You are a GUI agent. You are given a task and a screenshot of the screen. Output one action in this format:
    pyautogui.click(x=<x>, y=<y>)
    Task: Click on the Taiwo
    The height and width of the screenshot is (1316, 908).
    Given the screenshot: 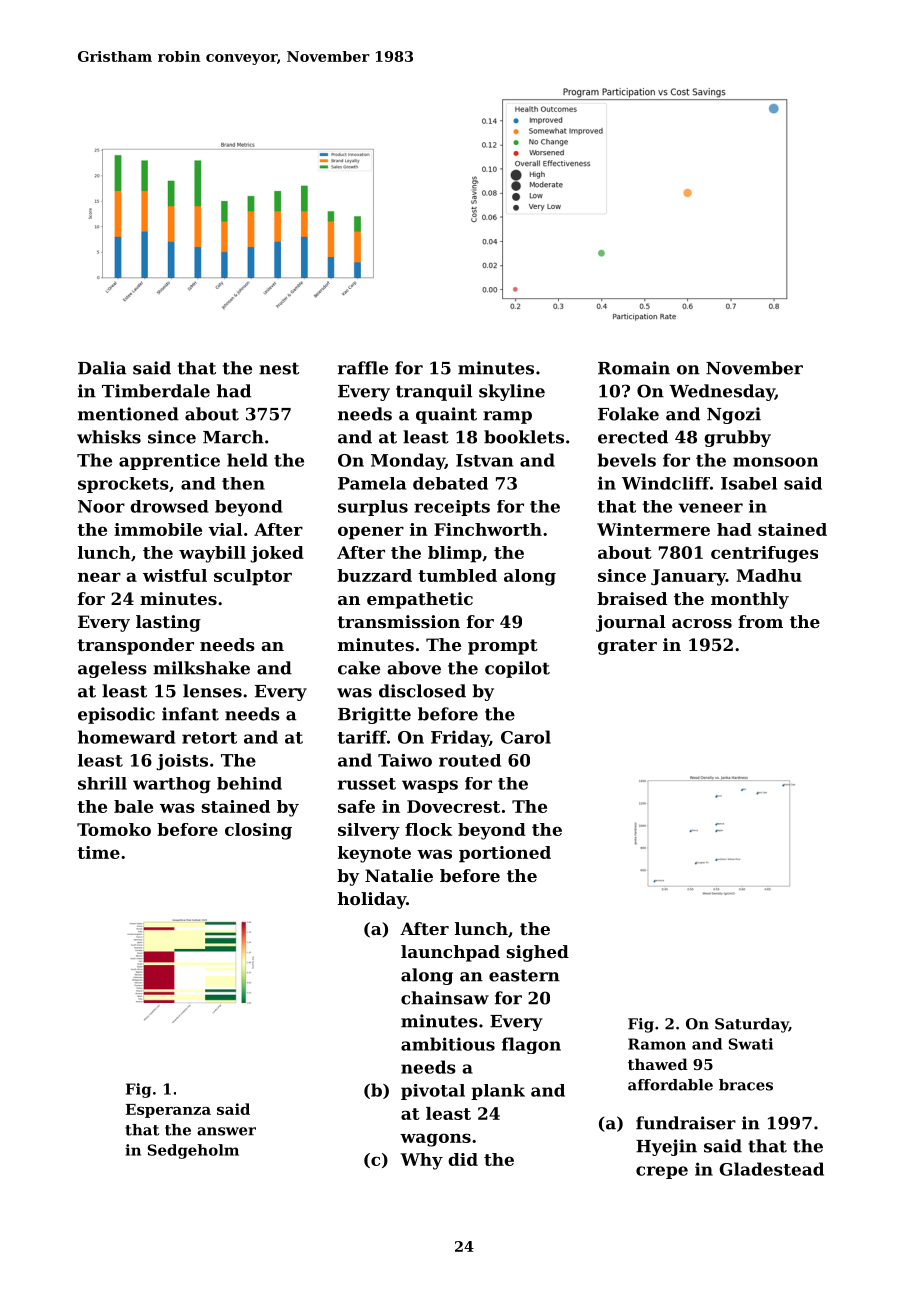 What is the action you would take?
    pyautogui.click(x=405, y=760)
